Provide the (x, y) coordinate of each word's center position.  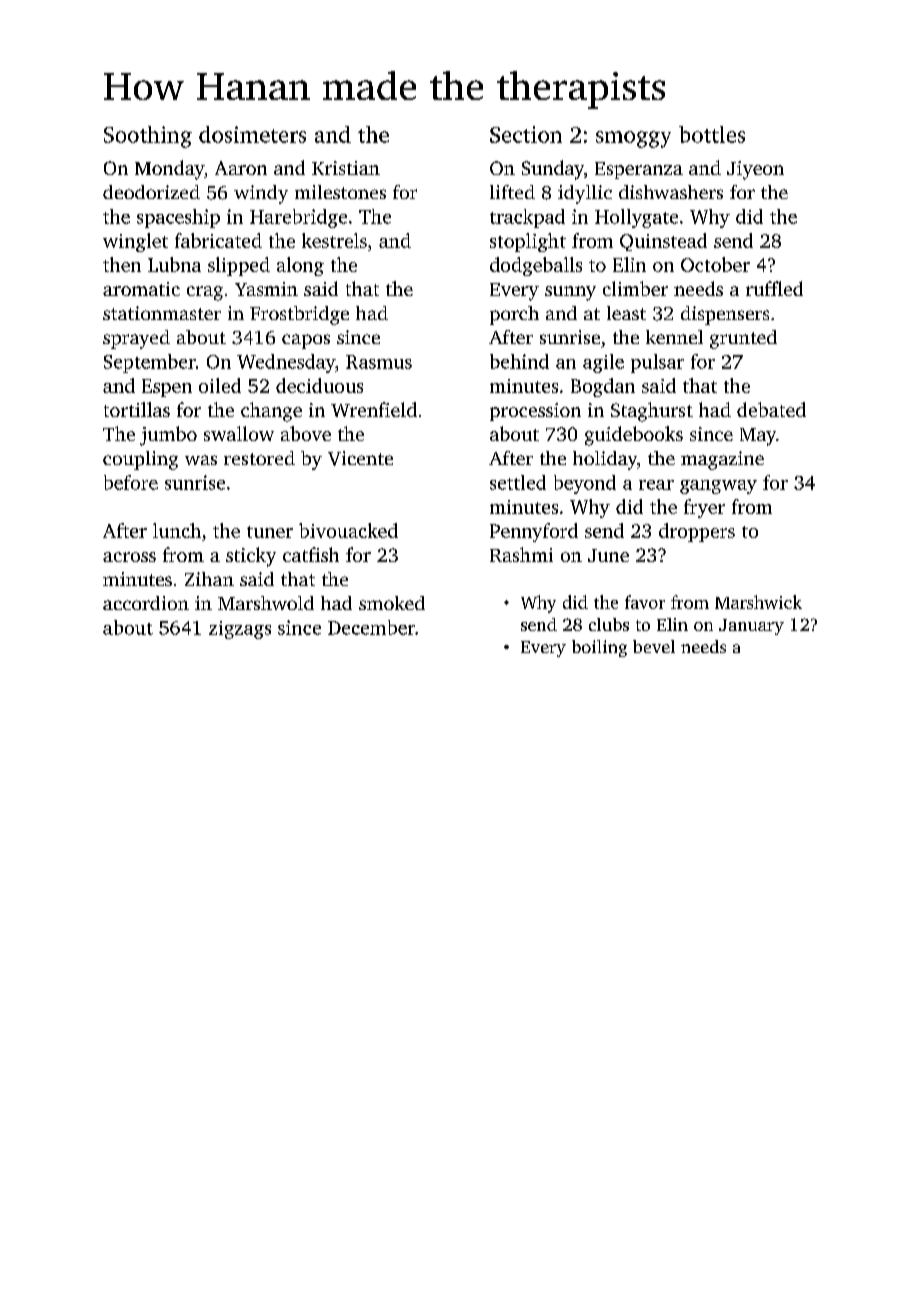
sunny (570, 293)
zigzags (240, 630)
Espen (167, 388)
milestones (340, 192)
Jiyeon (755, 170)
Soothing (148, 137)
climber (635, 288)
